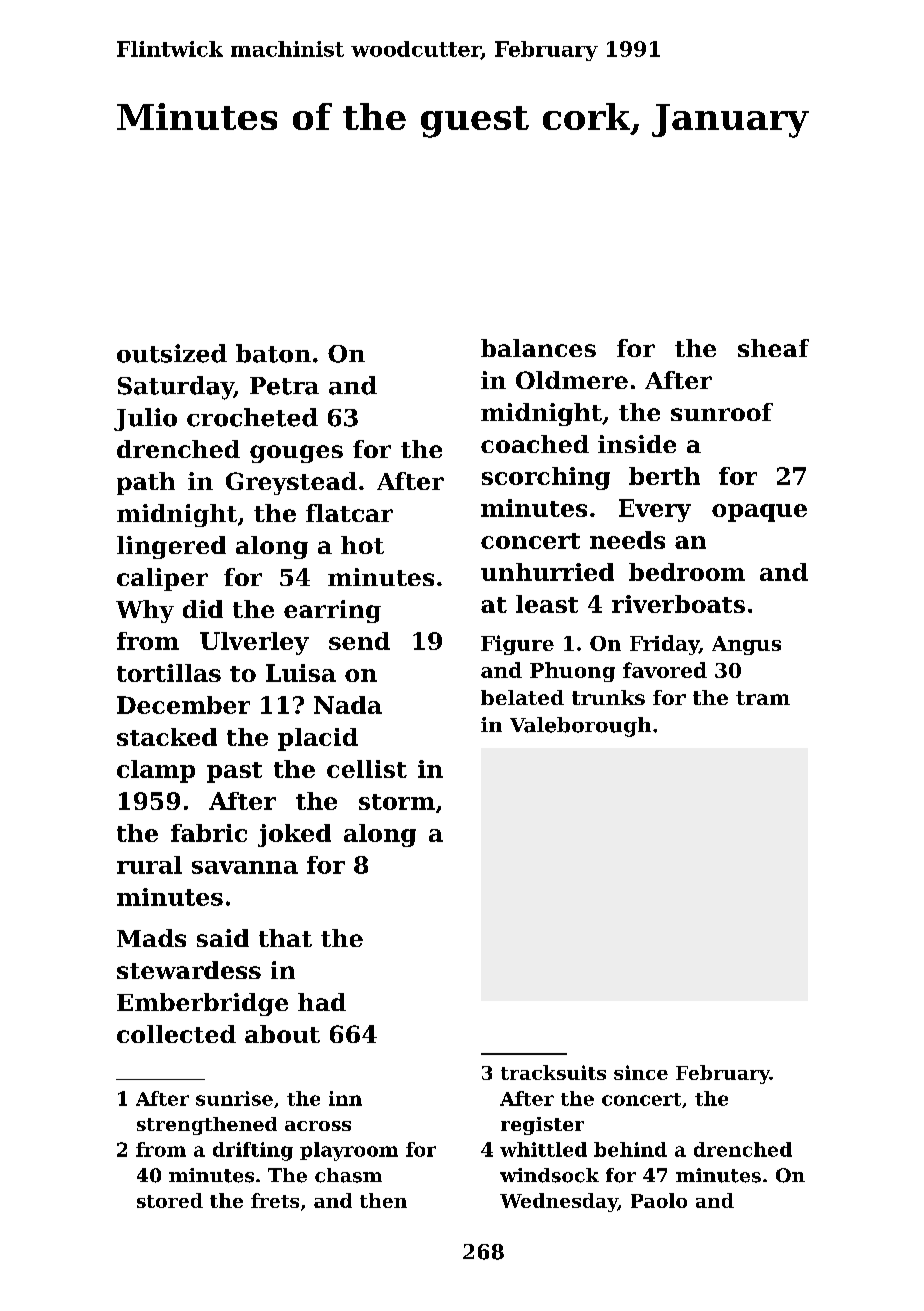 Image resolution: width=924 pixels, height=1311 pixels. What do you see at coordinates (547, 572) in the page?
I see `unhurried` at bounding box center [547, 572].
